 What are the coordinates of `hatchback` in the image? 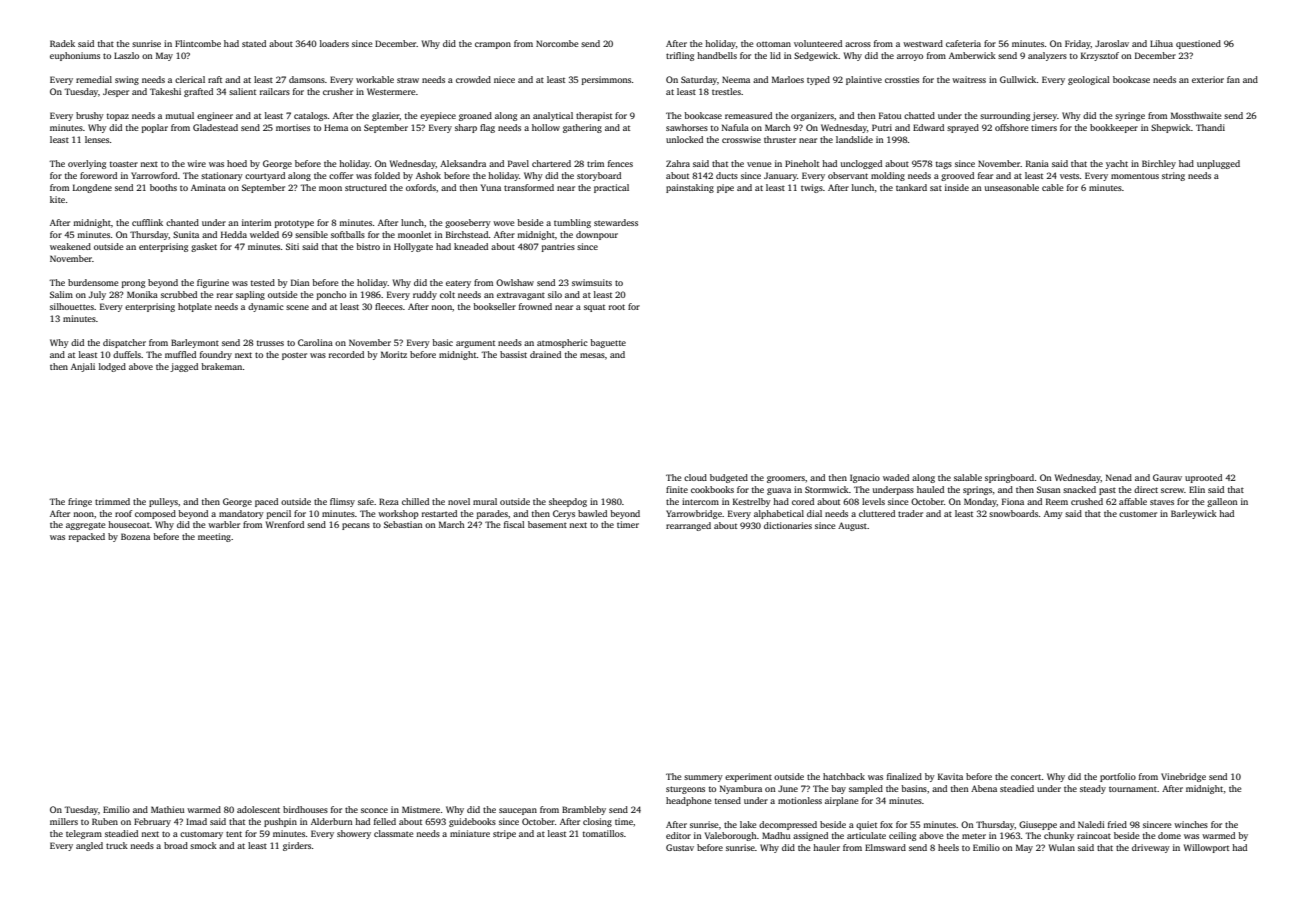 It's located at (844, 776).
